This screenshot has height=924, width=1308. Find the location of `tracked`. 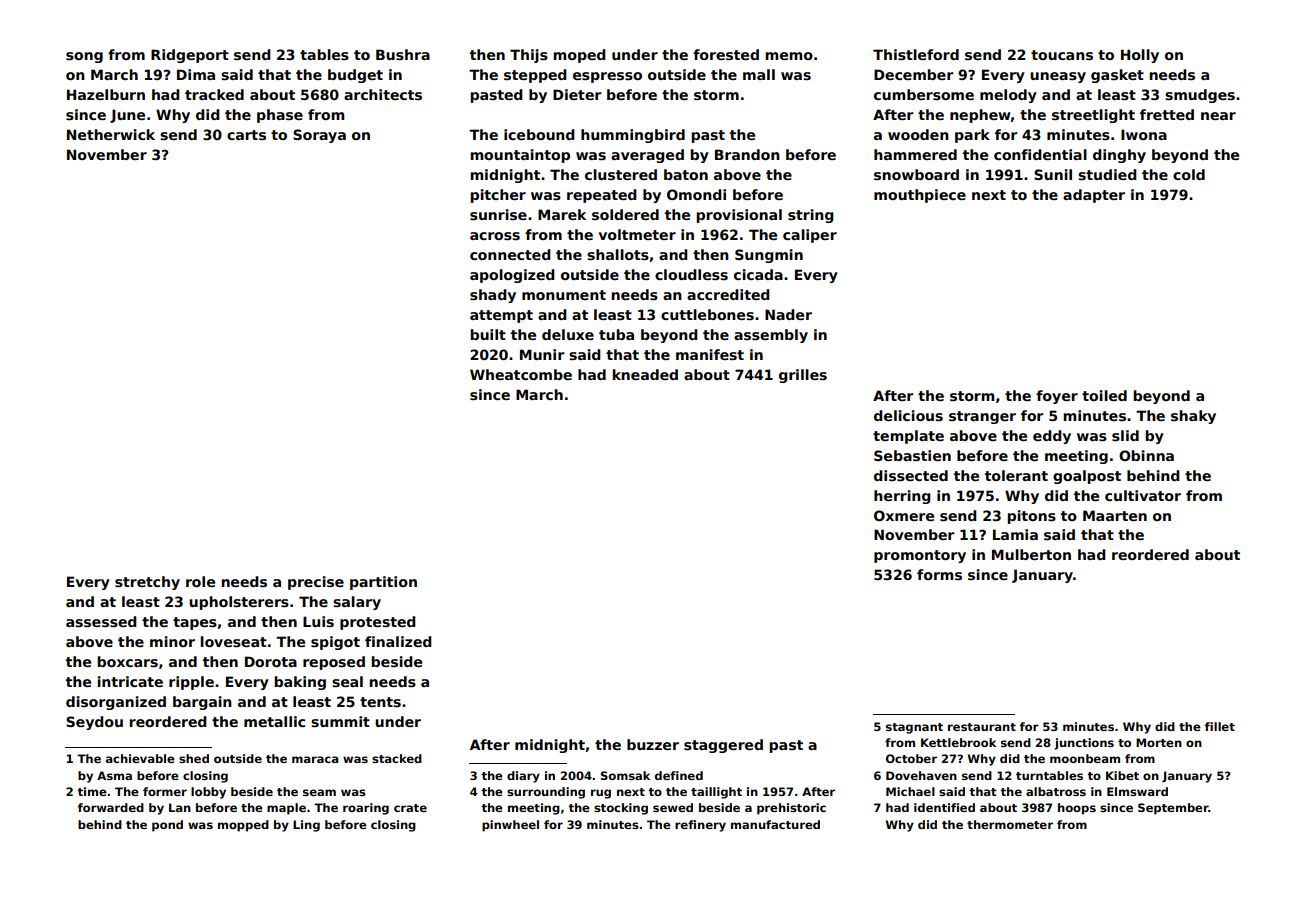

tracked is located at coordinates (214, 94).
